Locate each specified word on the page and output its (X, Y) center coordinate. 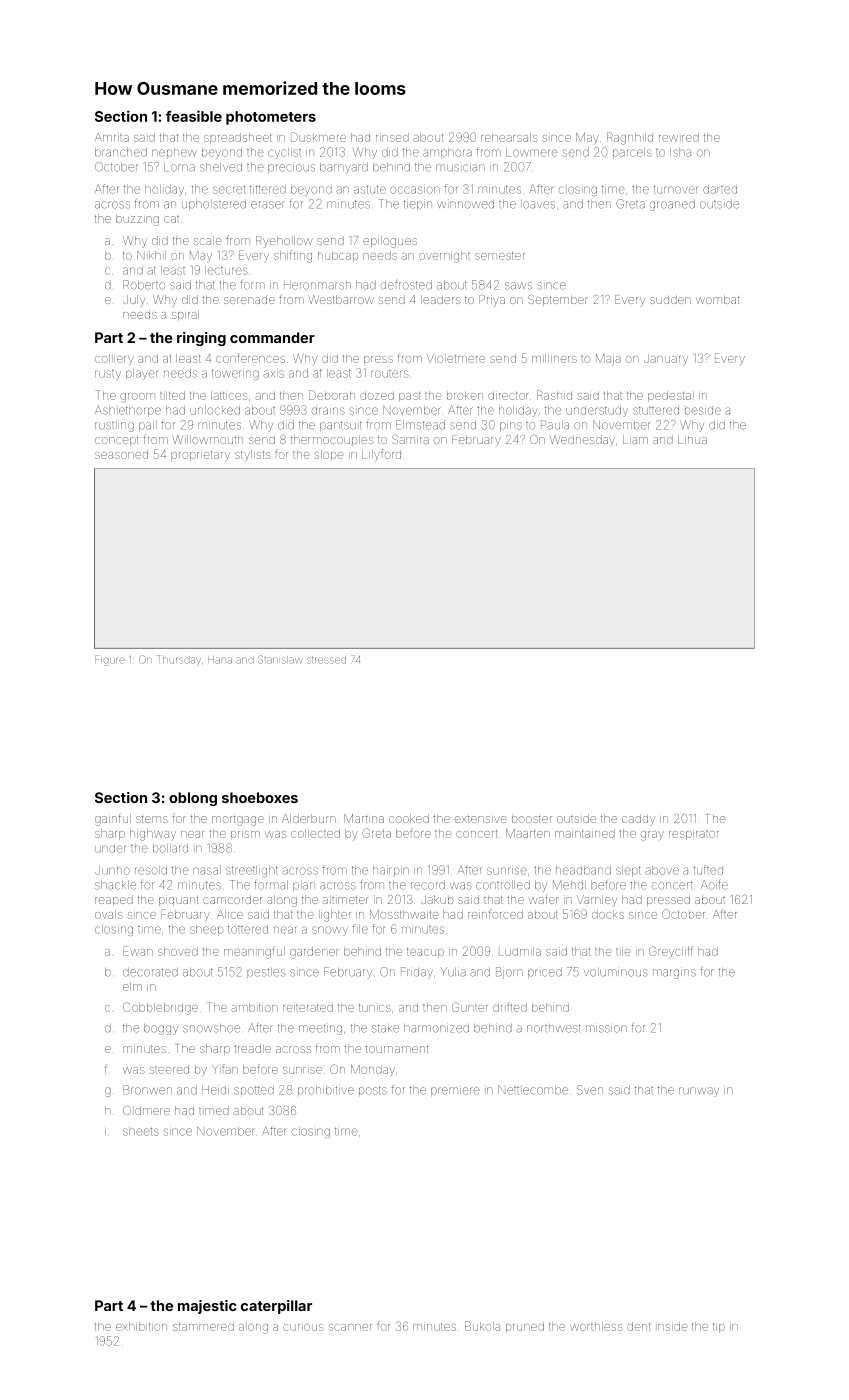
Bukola (482, 1326)
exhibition (141, 1326)
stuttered (656, 410)
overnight (444, 257)
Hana (220, 659)
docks (608, 914)
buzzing (137, 220)
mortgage (238, 820)
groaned (672, 205)
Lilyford (381, 454)
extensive (481, 819)
